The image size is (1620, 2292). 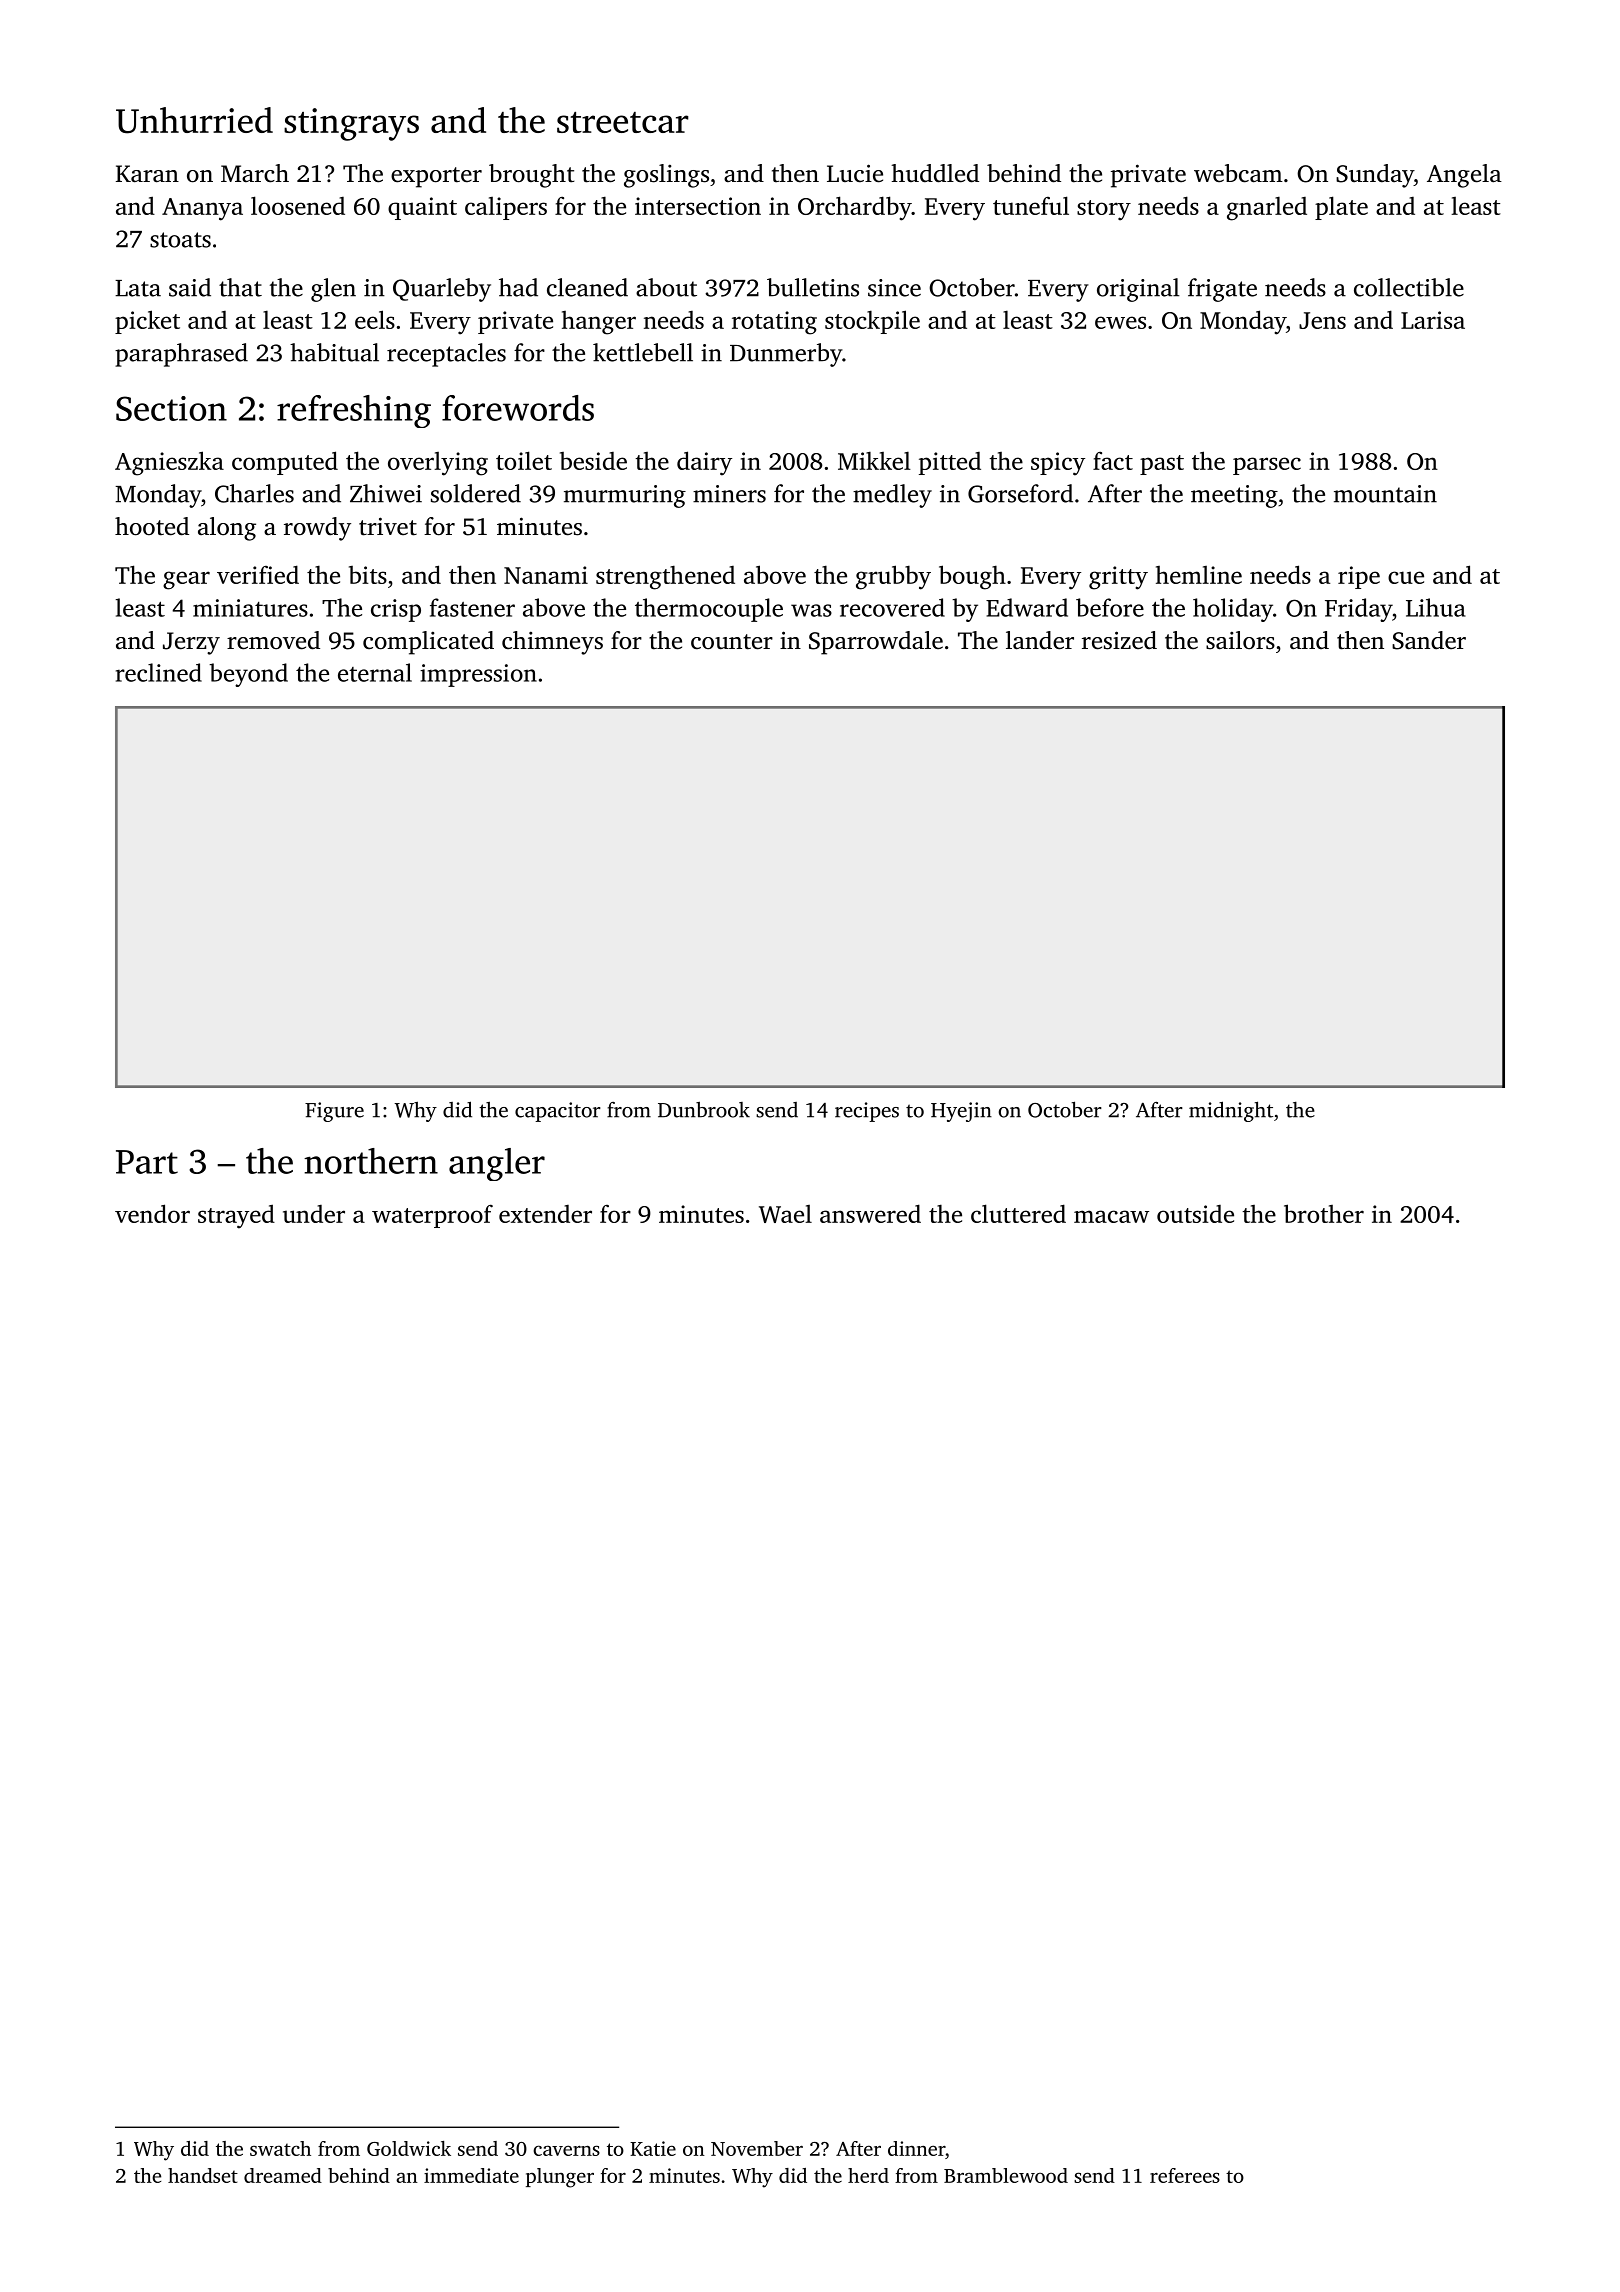 What do you see at coordinates (1185, 2175) in the image?
I see `referees` at bounding box center [1185, 2175].
